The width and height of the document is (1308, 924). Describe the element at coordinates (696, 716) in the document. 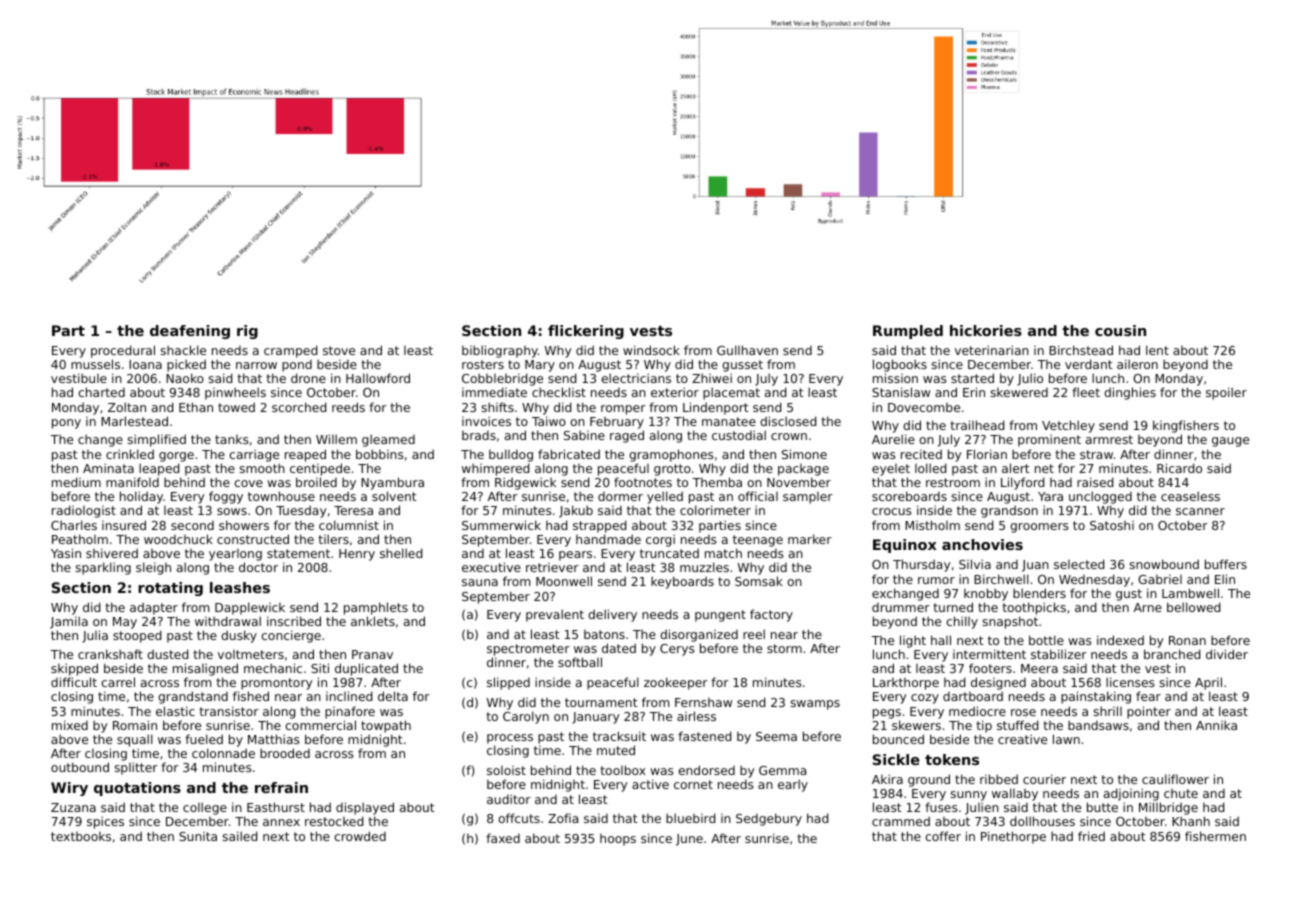

I see `airless` at that location.
